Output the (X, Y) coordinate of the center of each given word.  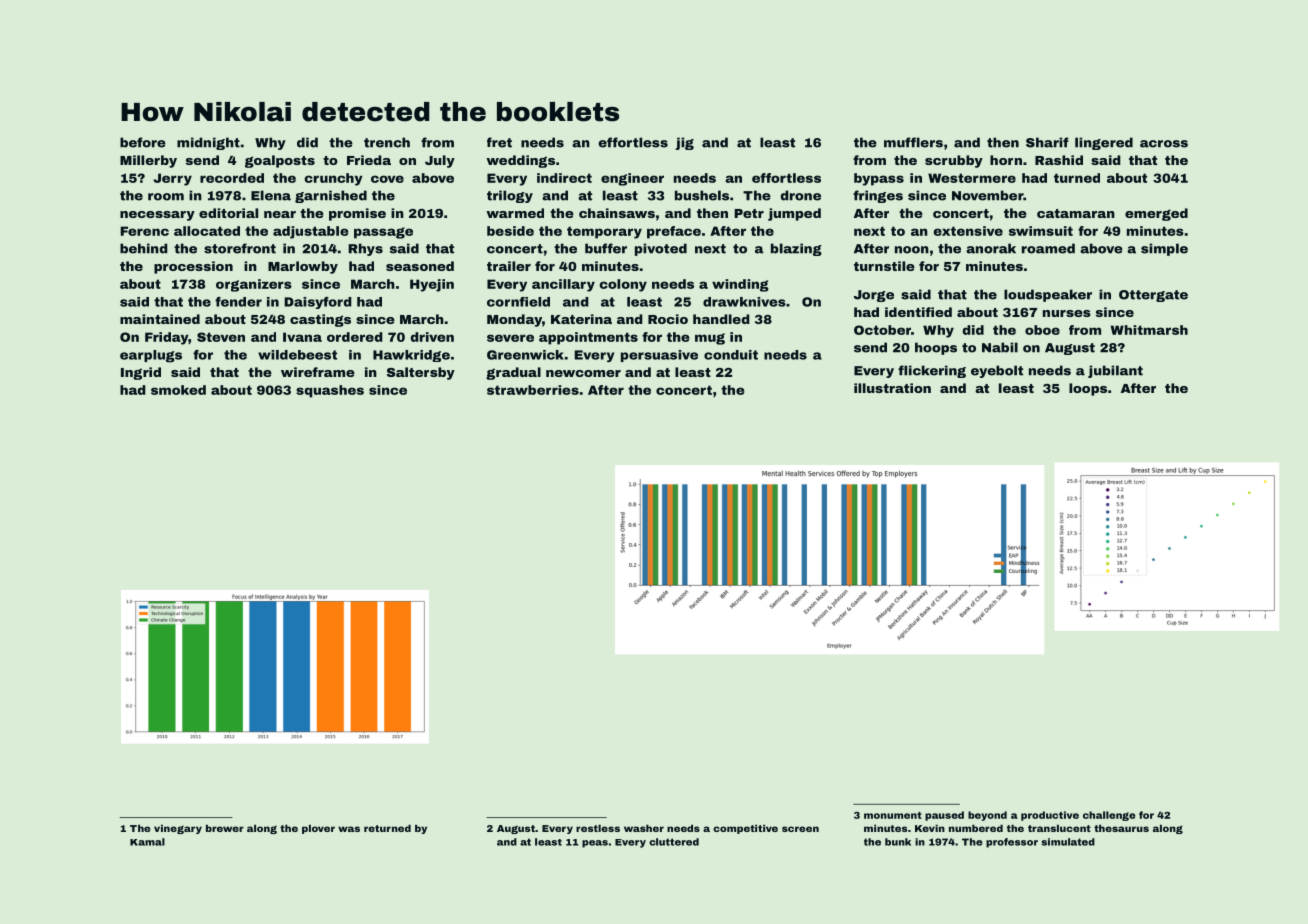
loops (1088, 389)
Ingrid (141, 373)
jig (685, 143)
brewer (225, 828)
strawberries (533, 390)
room (166, 197)
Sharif (1047, 142)
